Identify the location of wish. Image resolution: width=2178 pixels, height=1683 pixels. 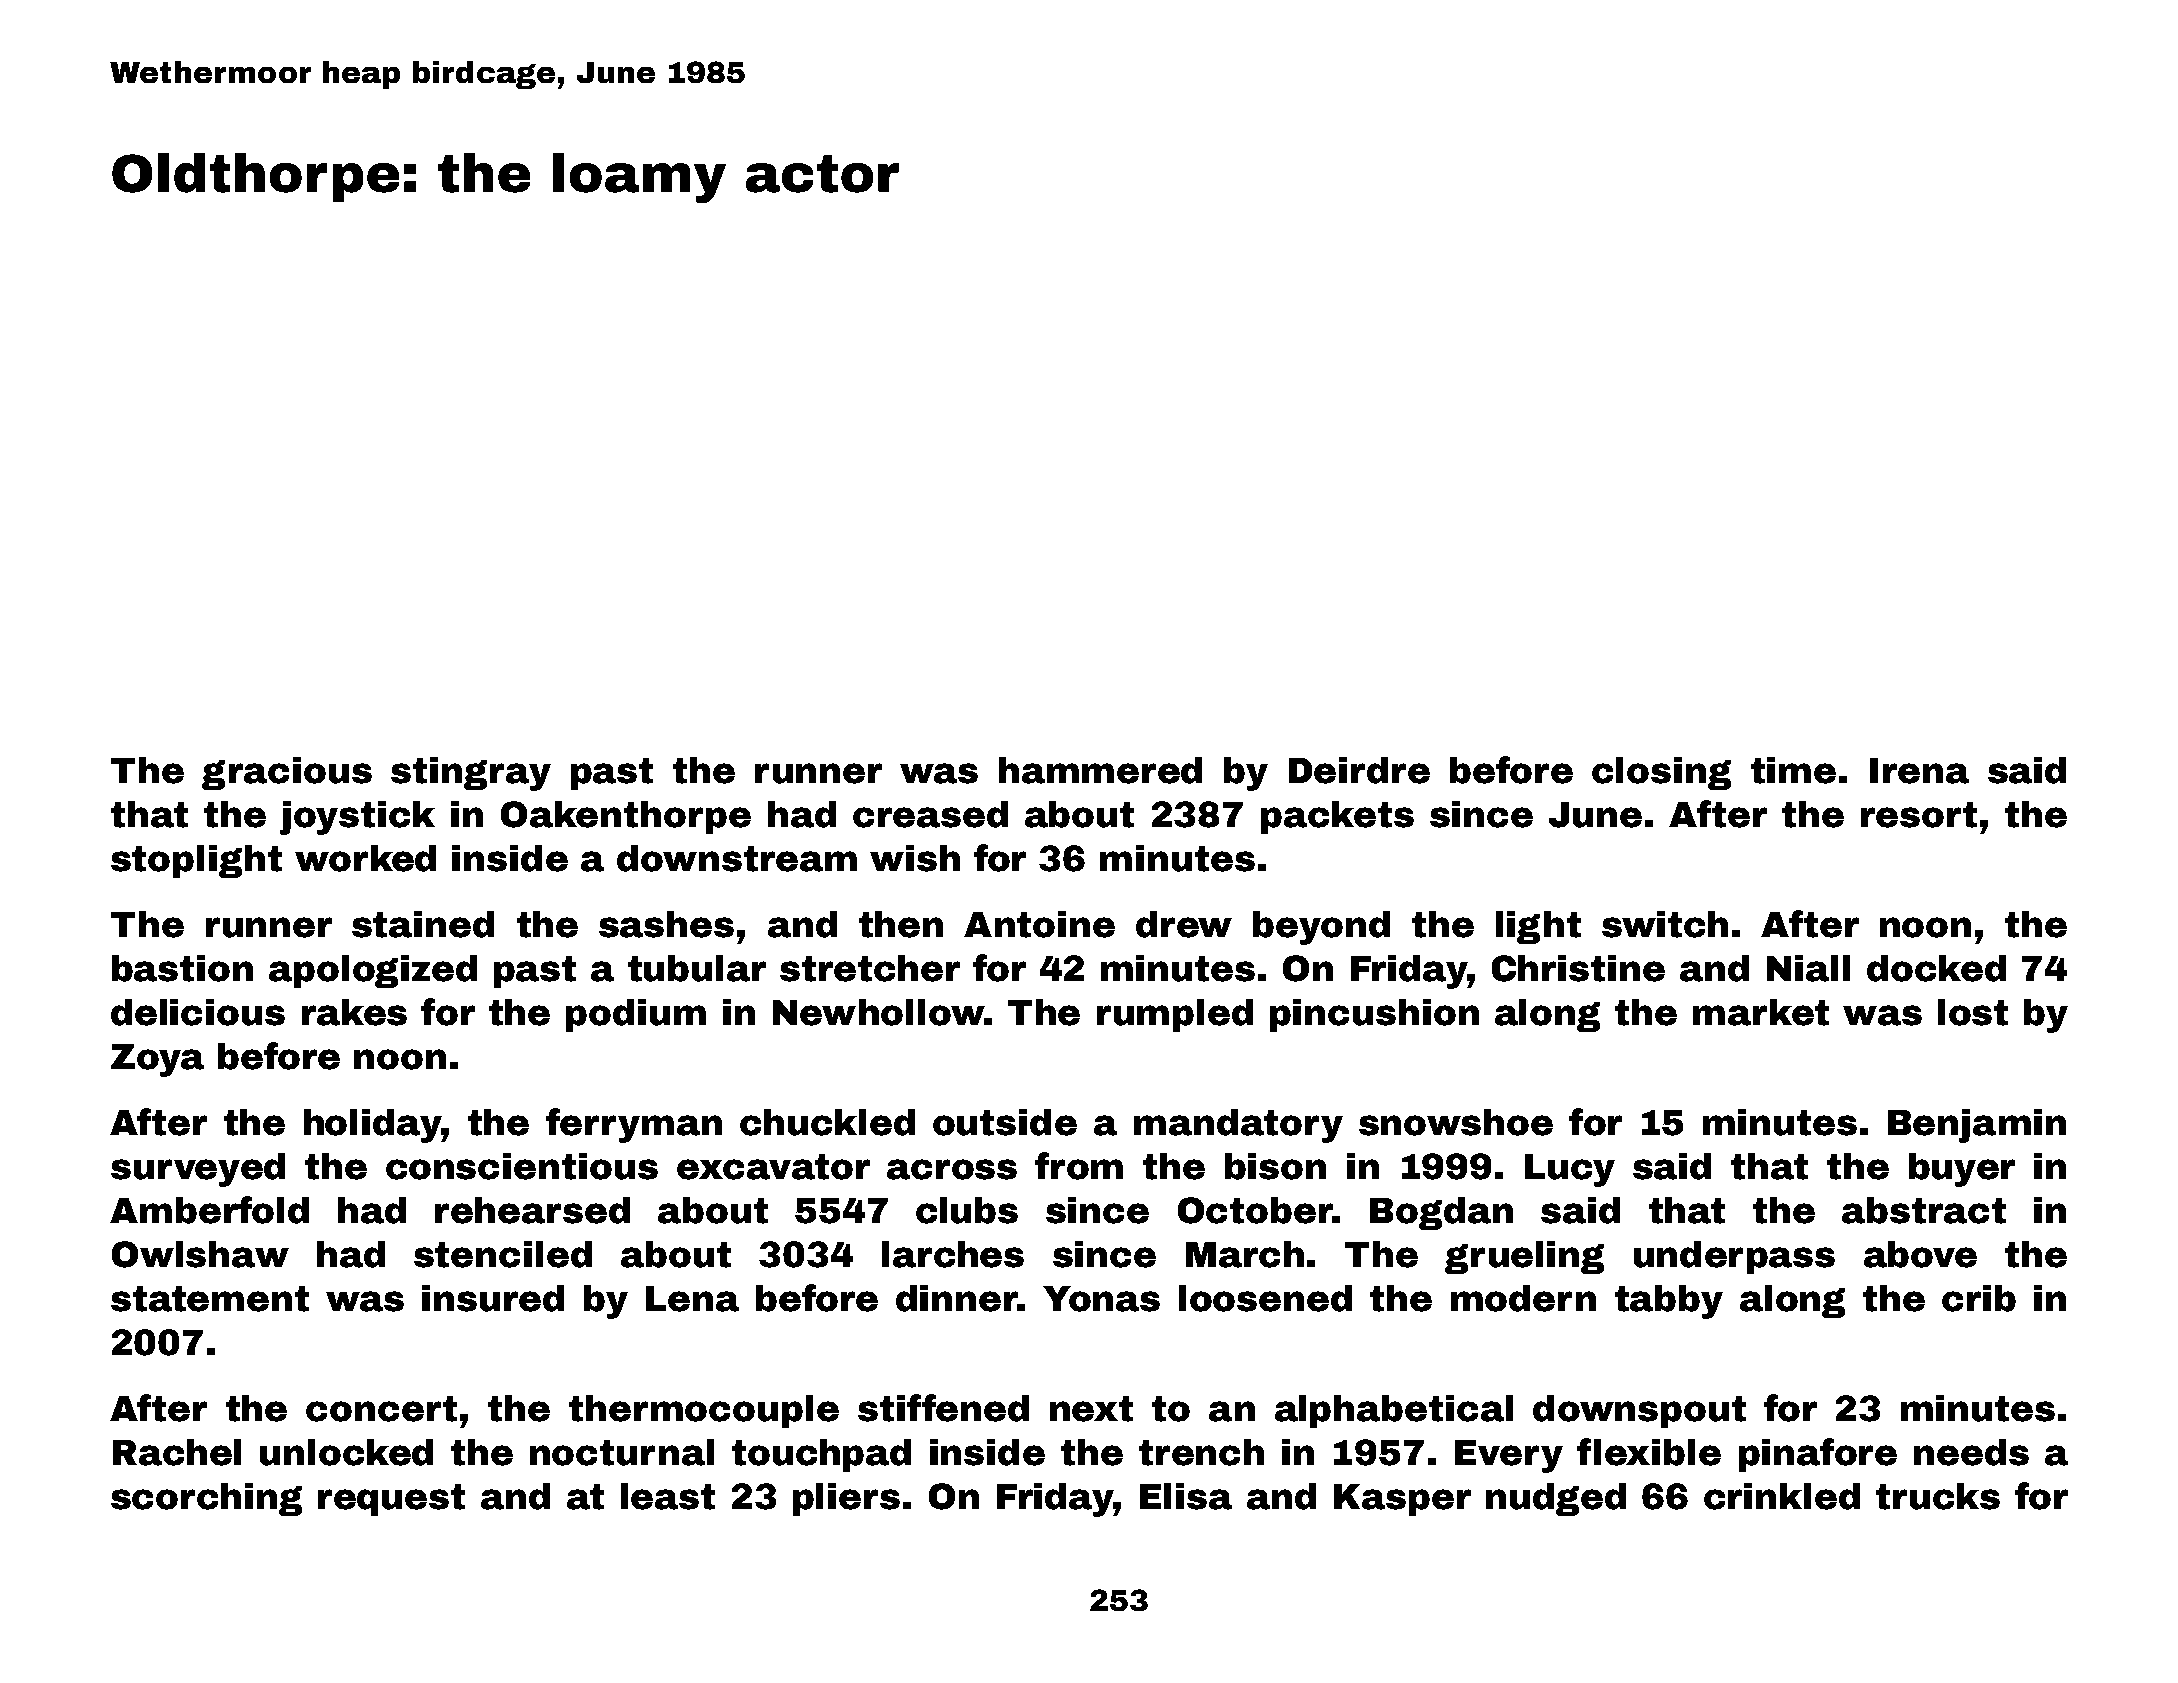
(915, 858).
